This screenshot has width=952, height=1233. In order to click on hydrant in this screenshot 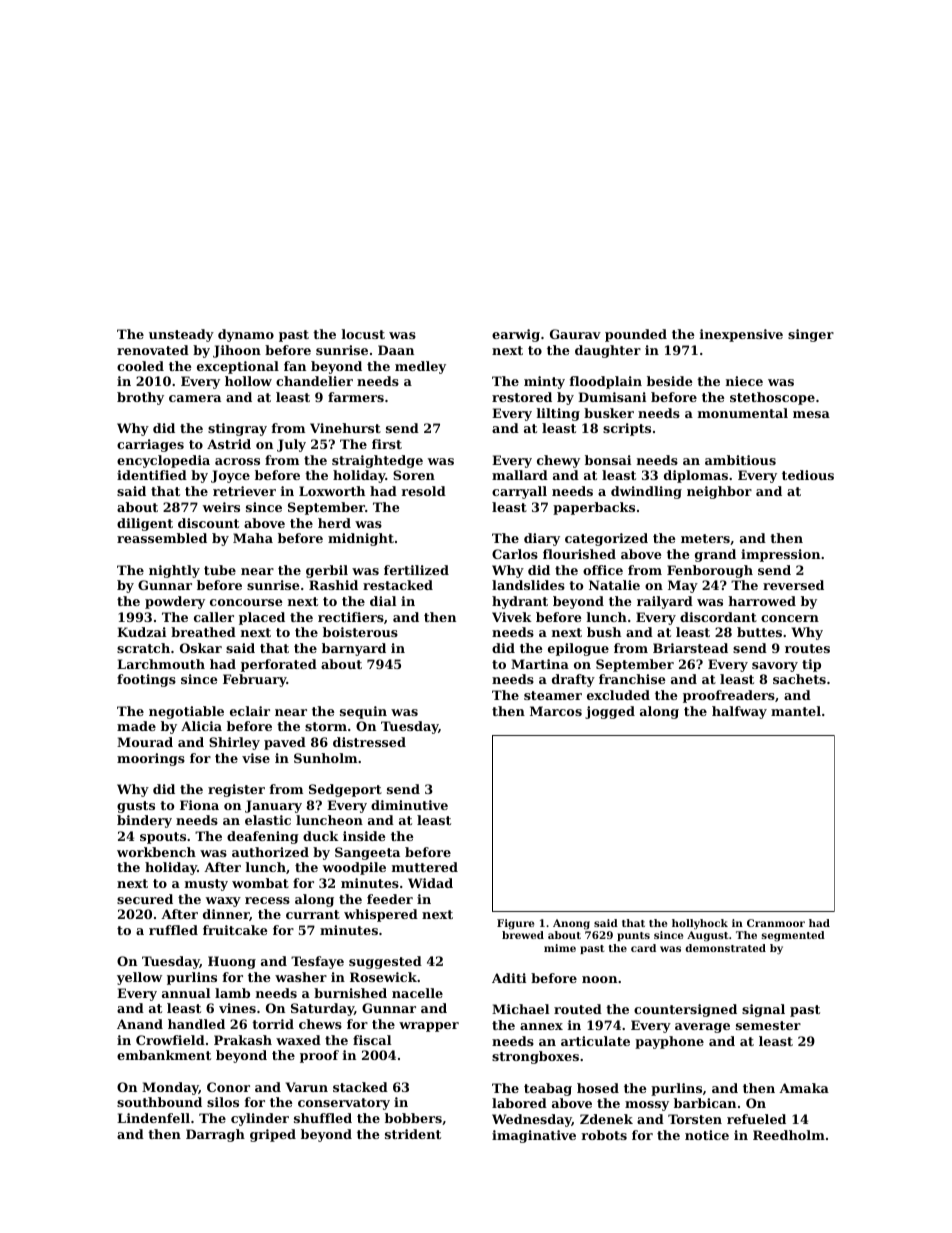, I will do `click(520, 602)`.
